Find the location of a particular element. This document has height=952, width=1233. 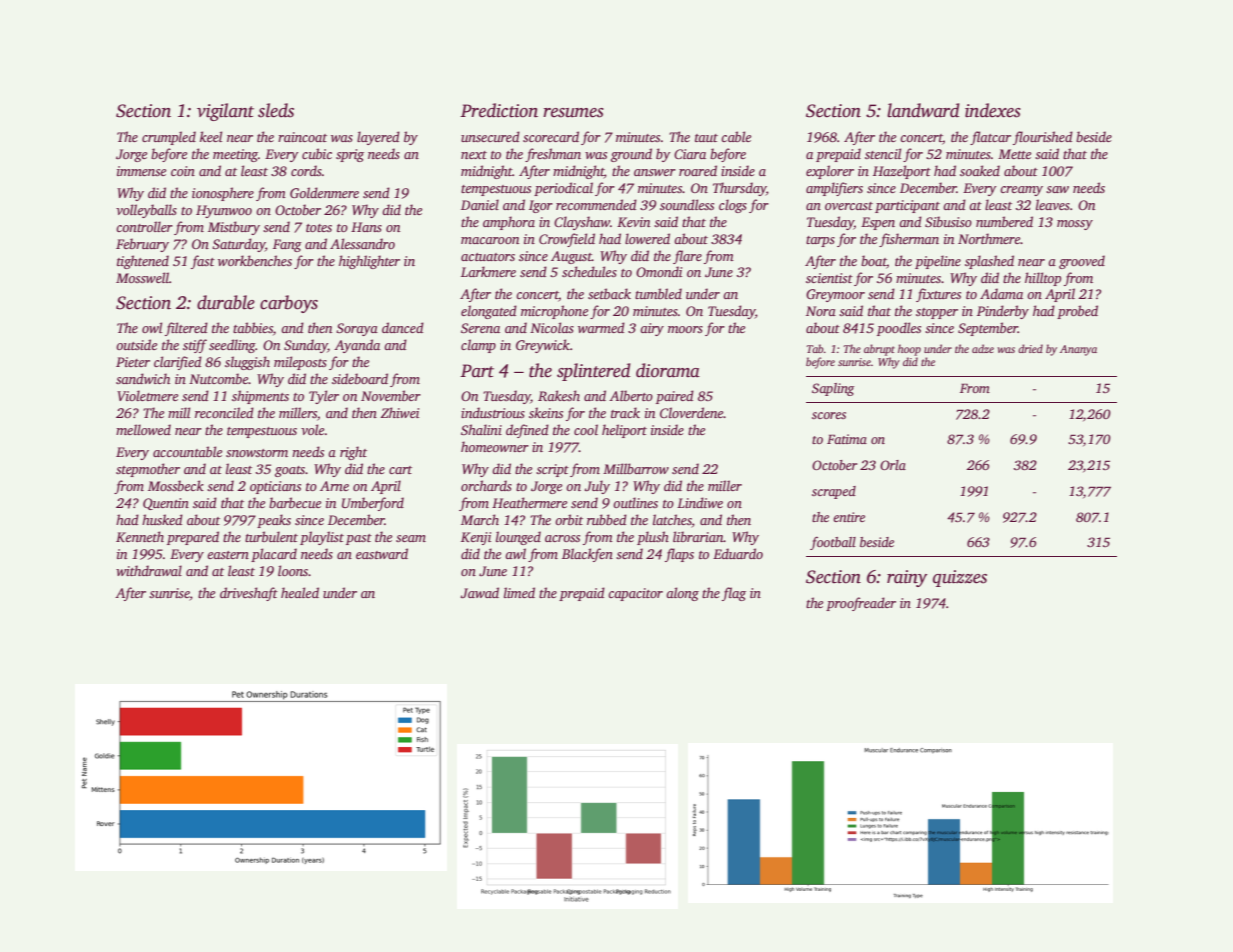

indexes is located at coordinates (993, 110).
